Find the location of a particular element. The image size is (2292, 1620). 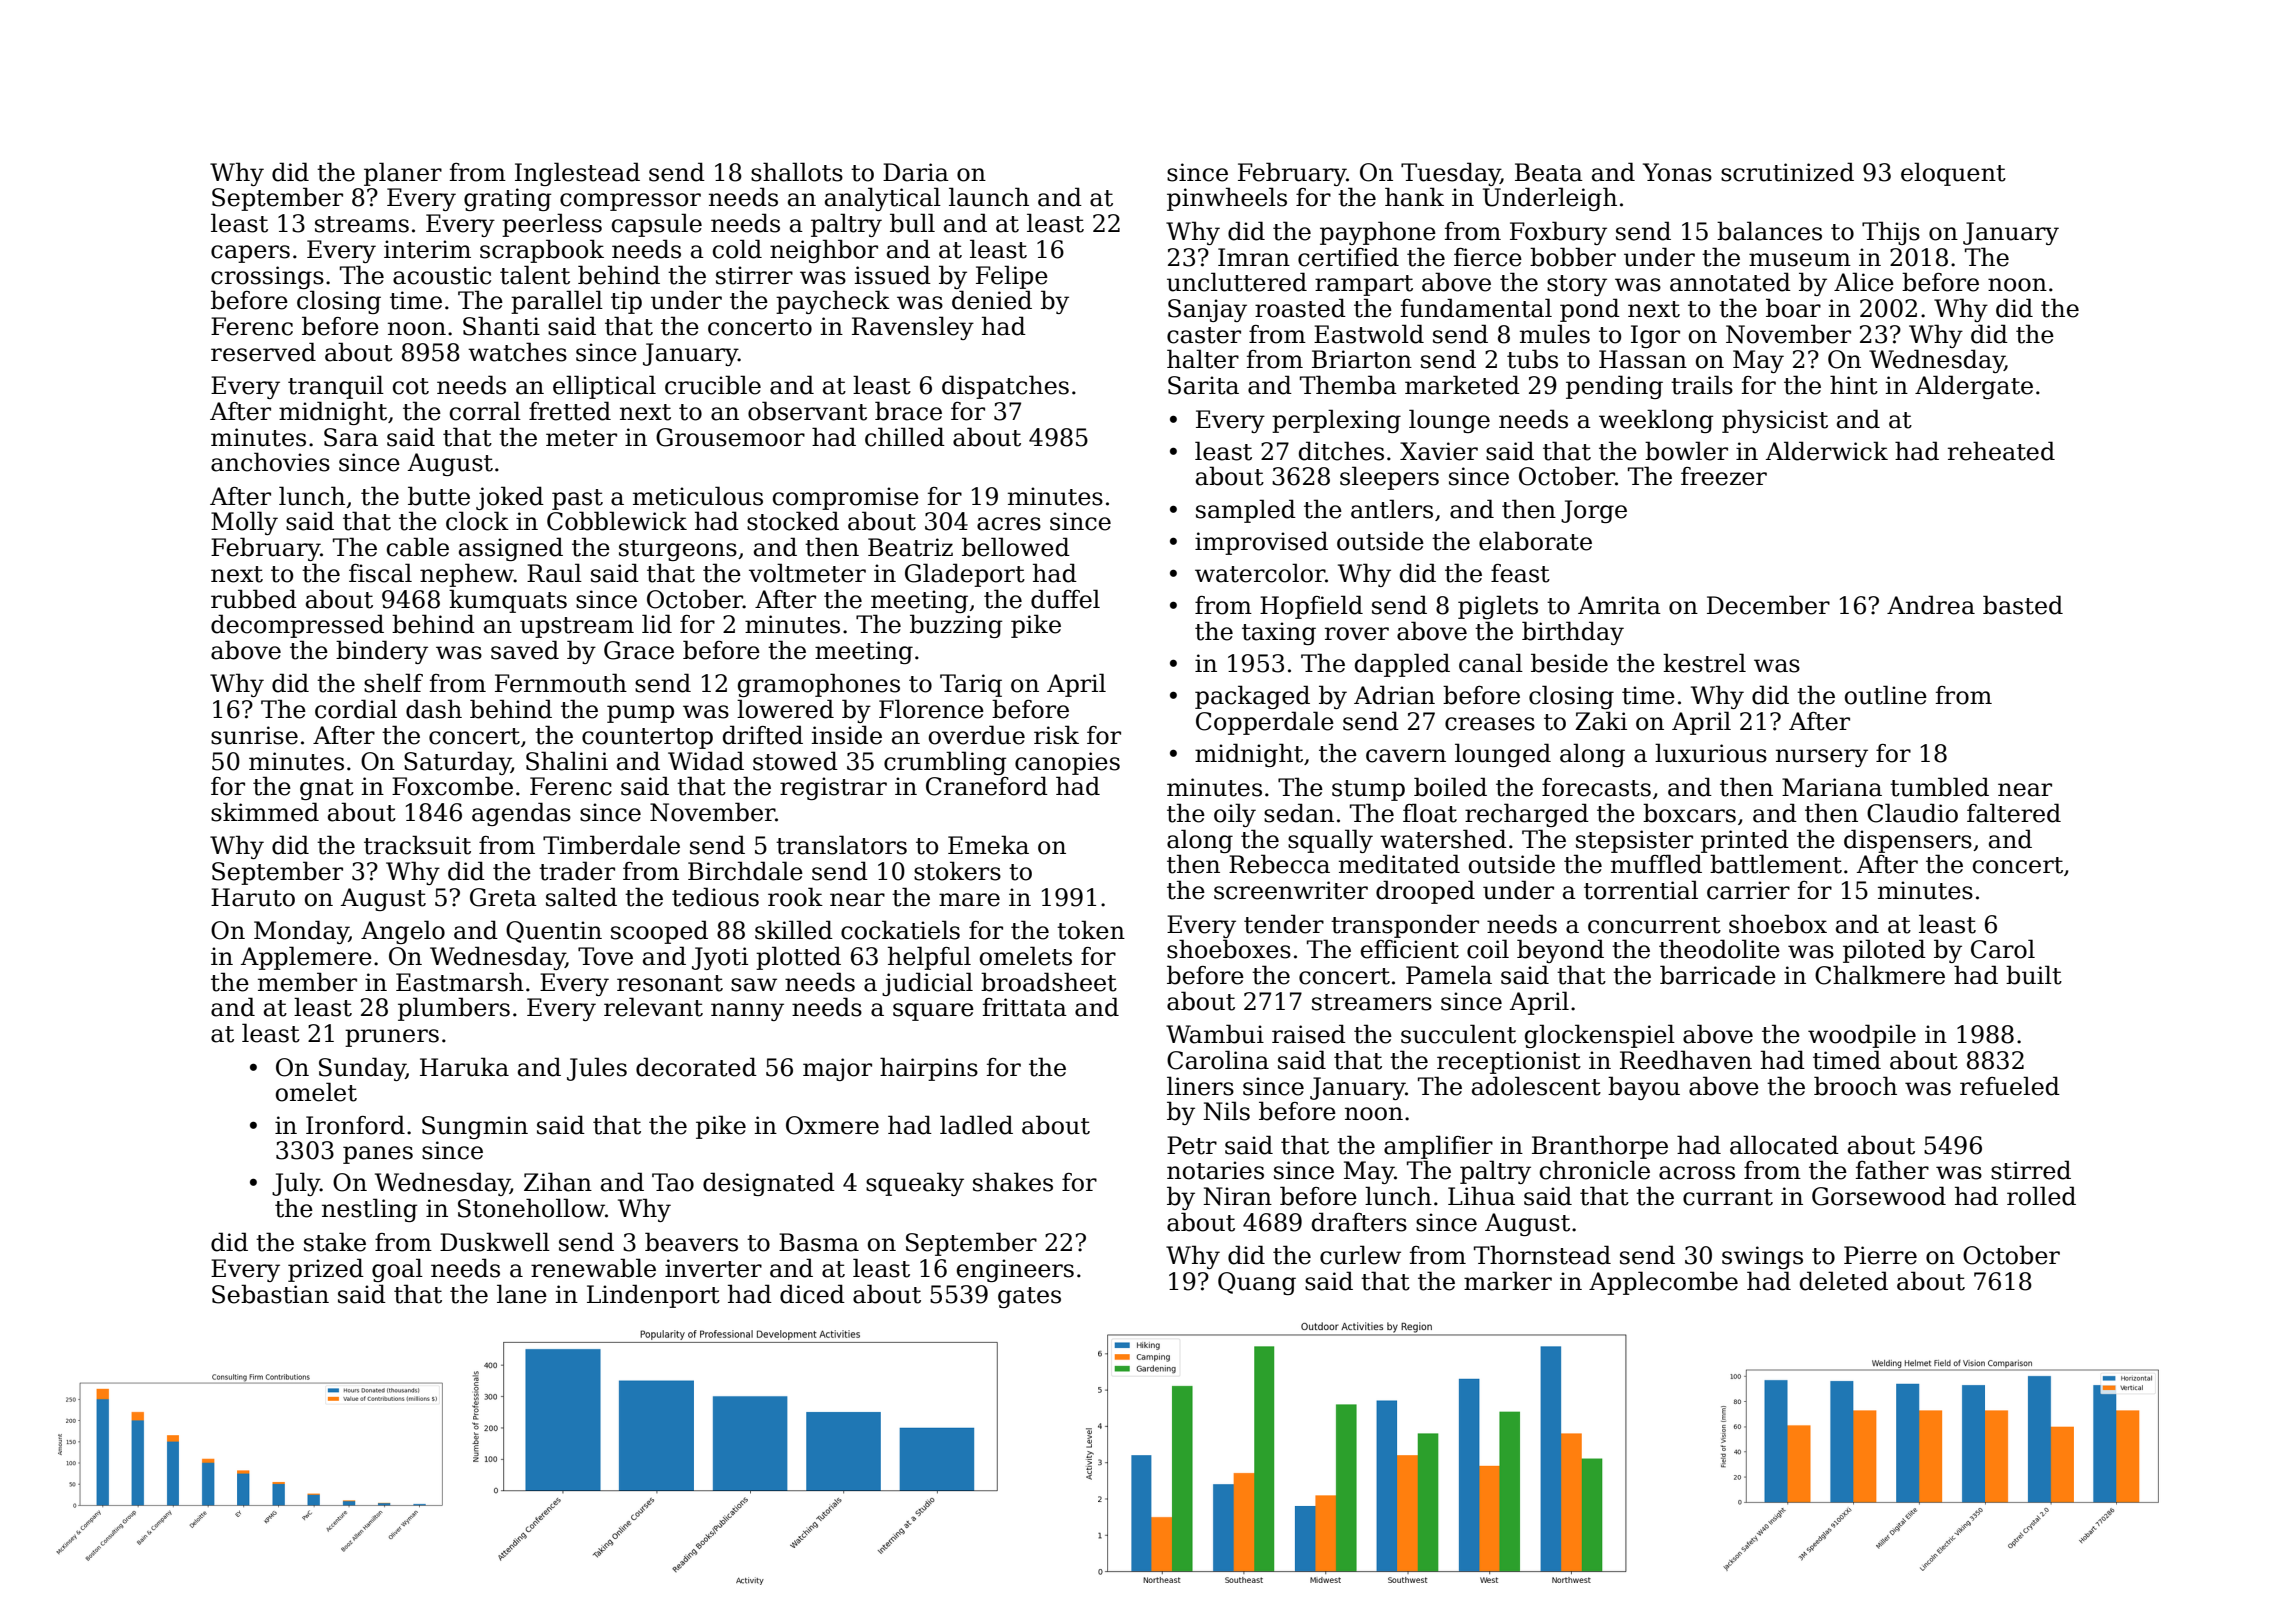

Andrea is located at coordinates (1931, 605).
